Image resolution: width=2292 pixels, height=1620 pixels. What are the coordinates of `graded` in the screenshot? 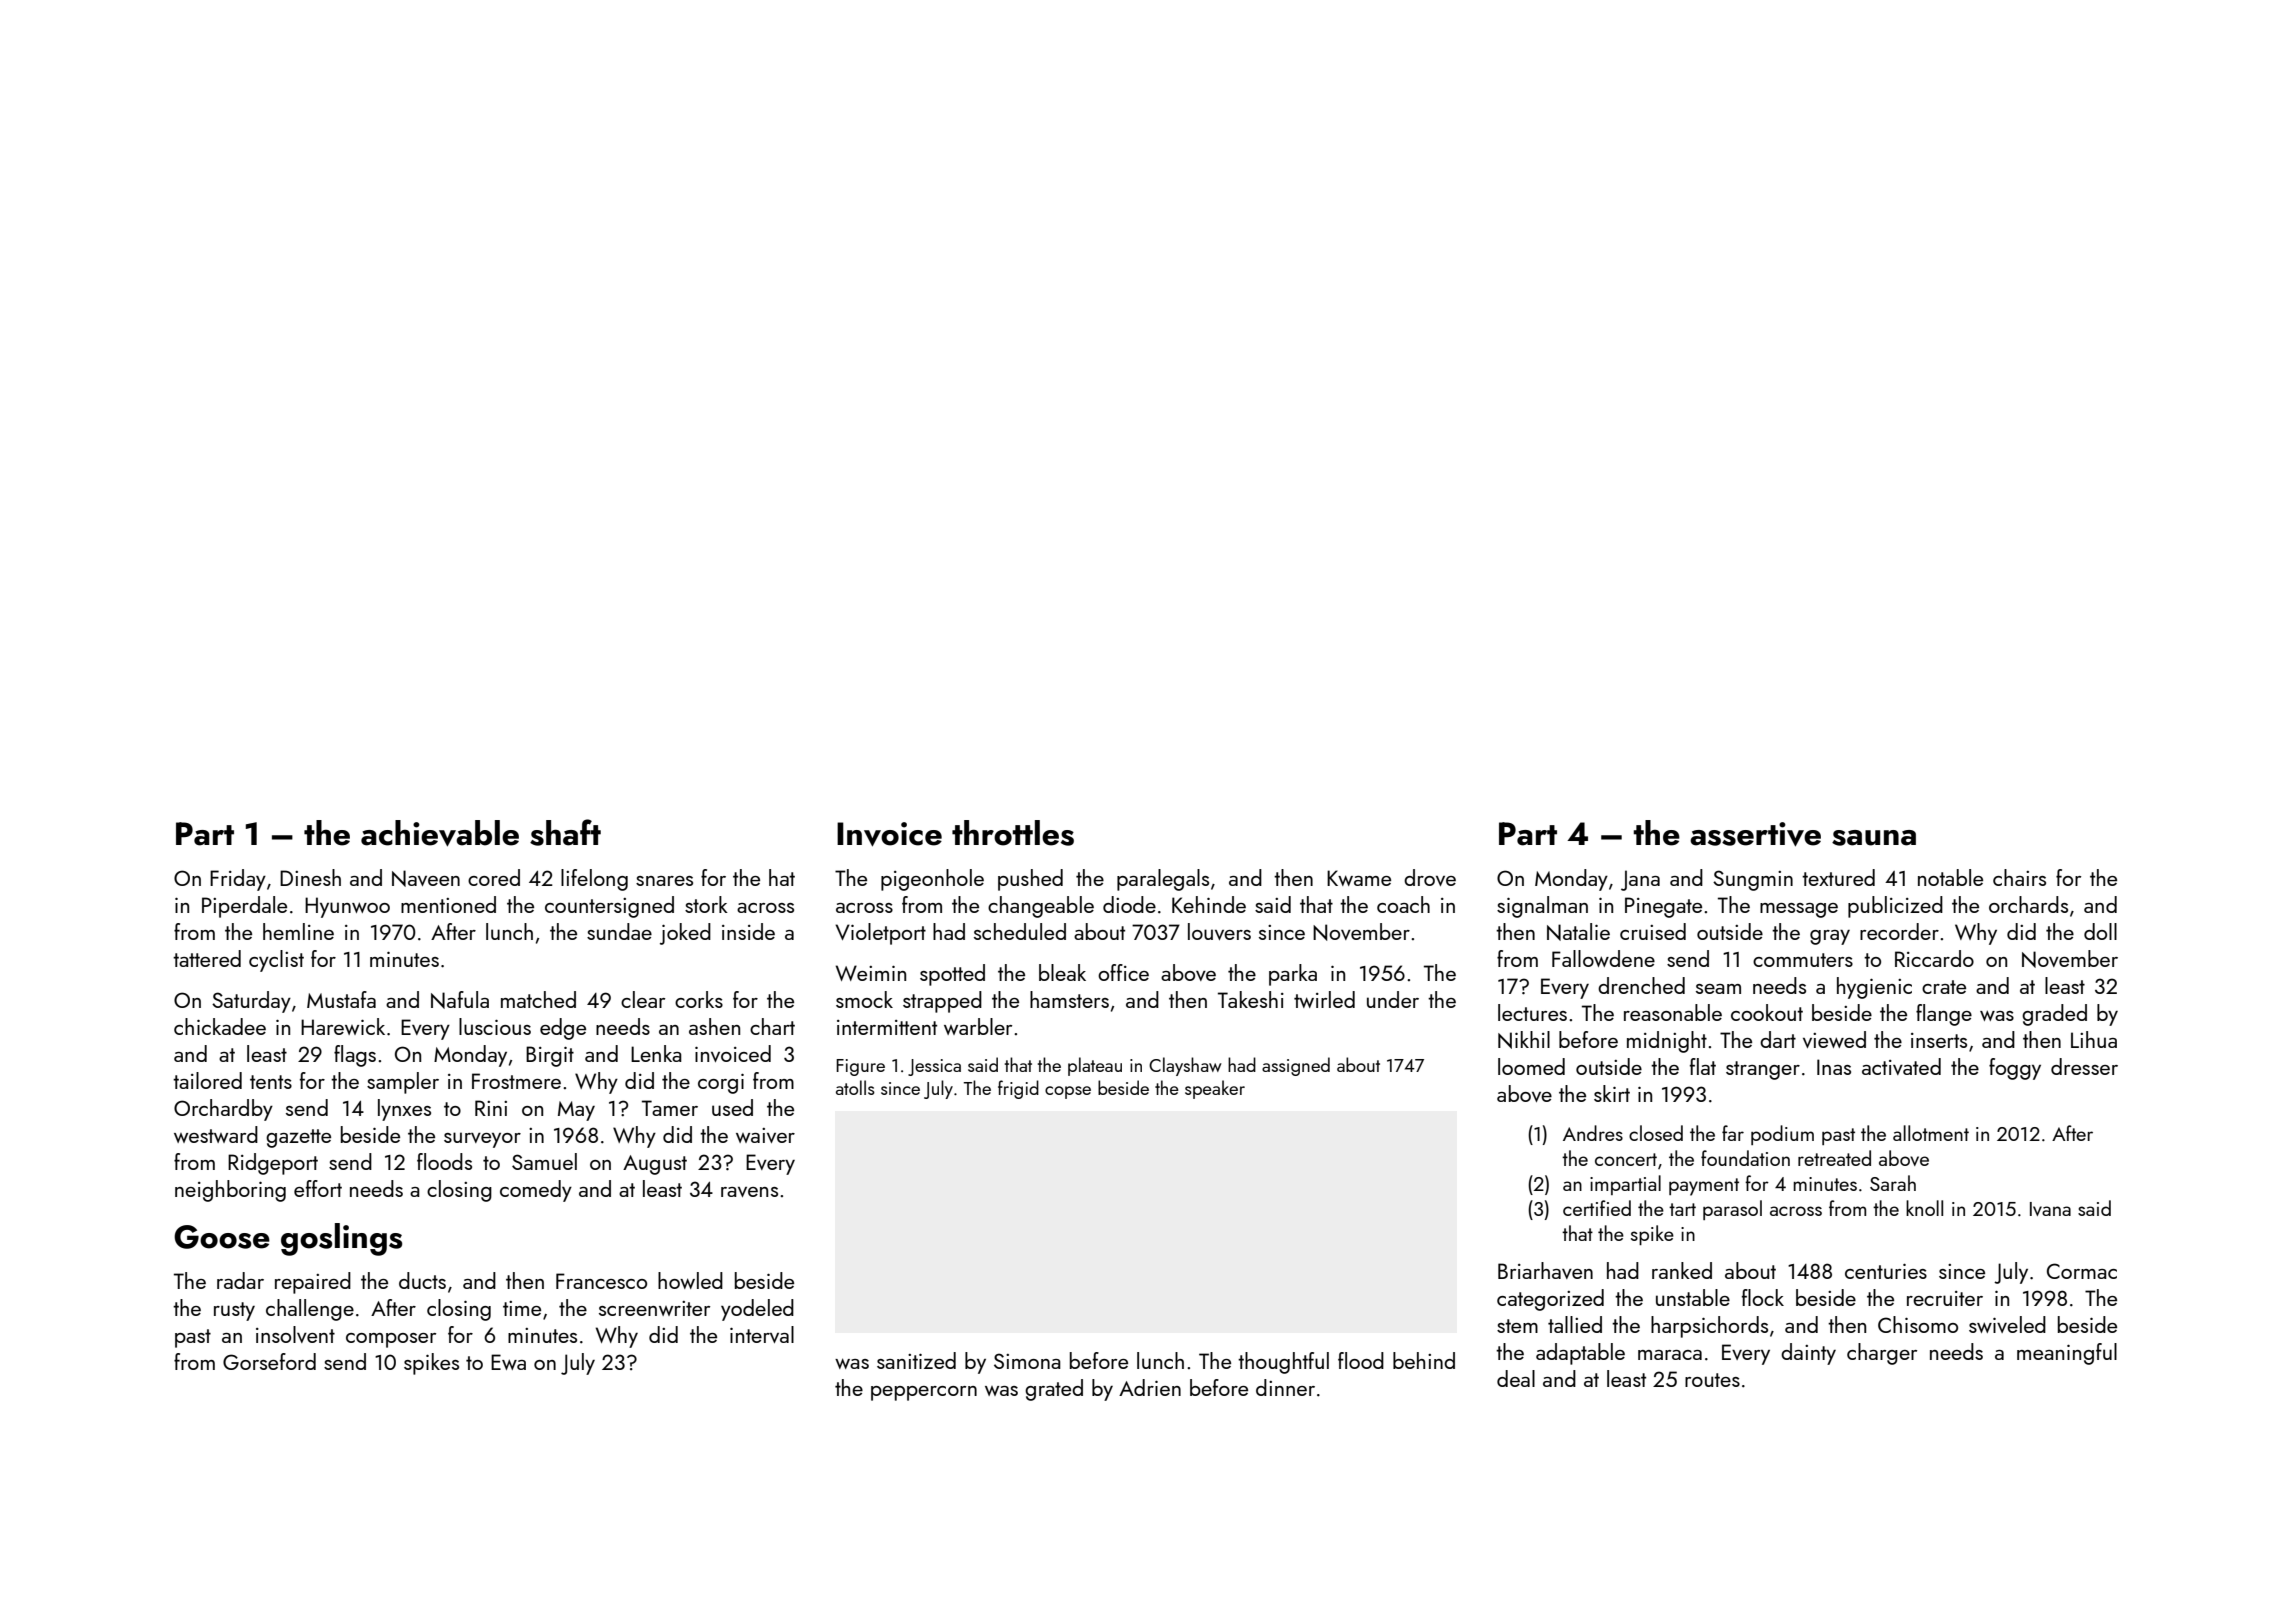 It's located at (2054, 1015).
